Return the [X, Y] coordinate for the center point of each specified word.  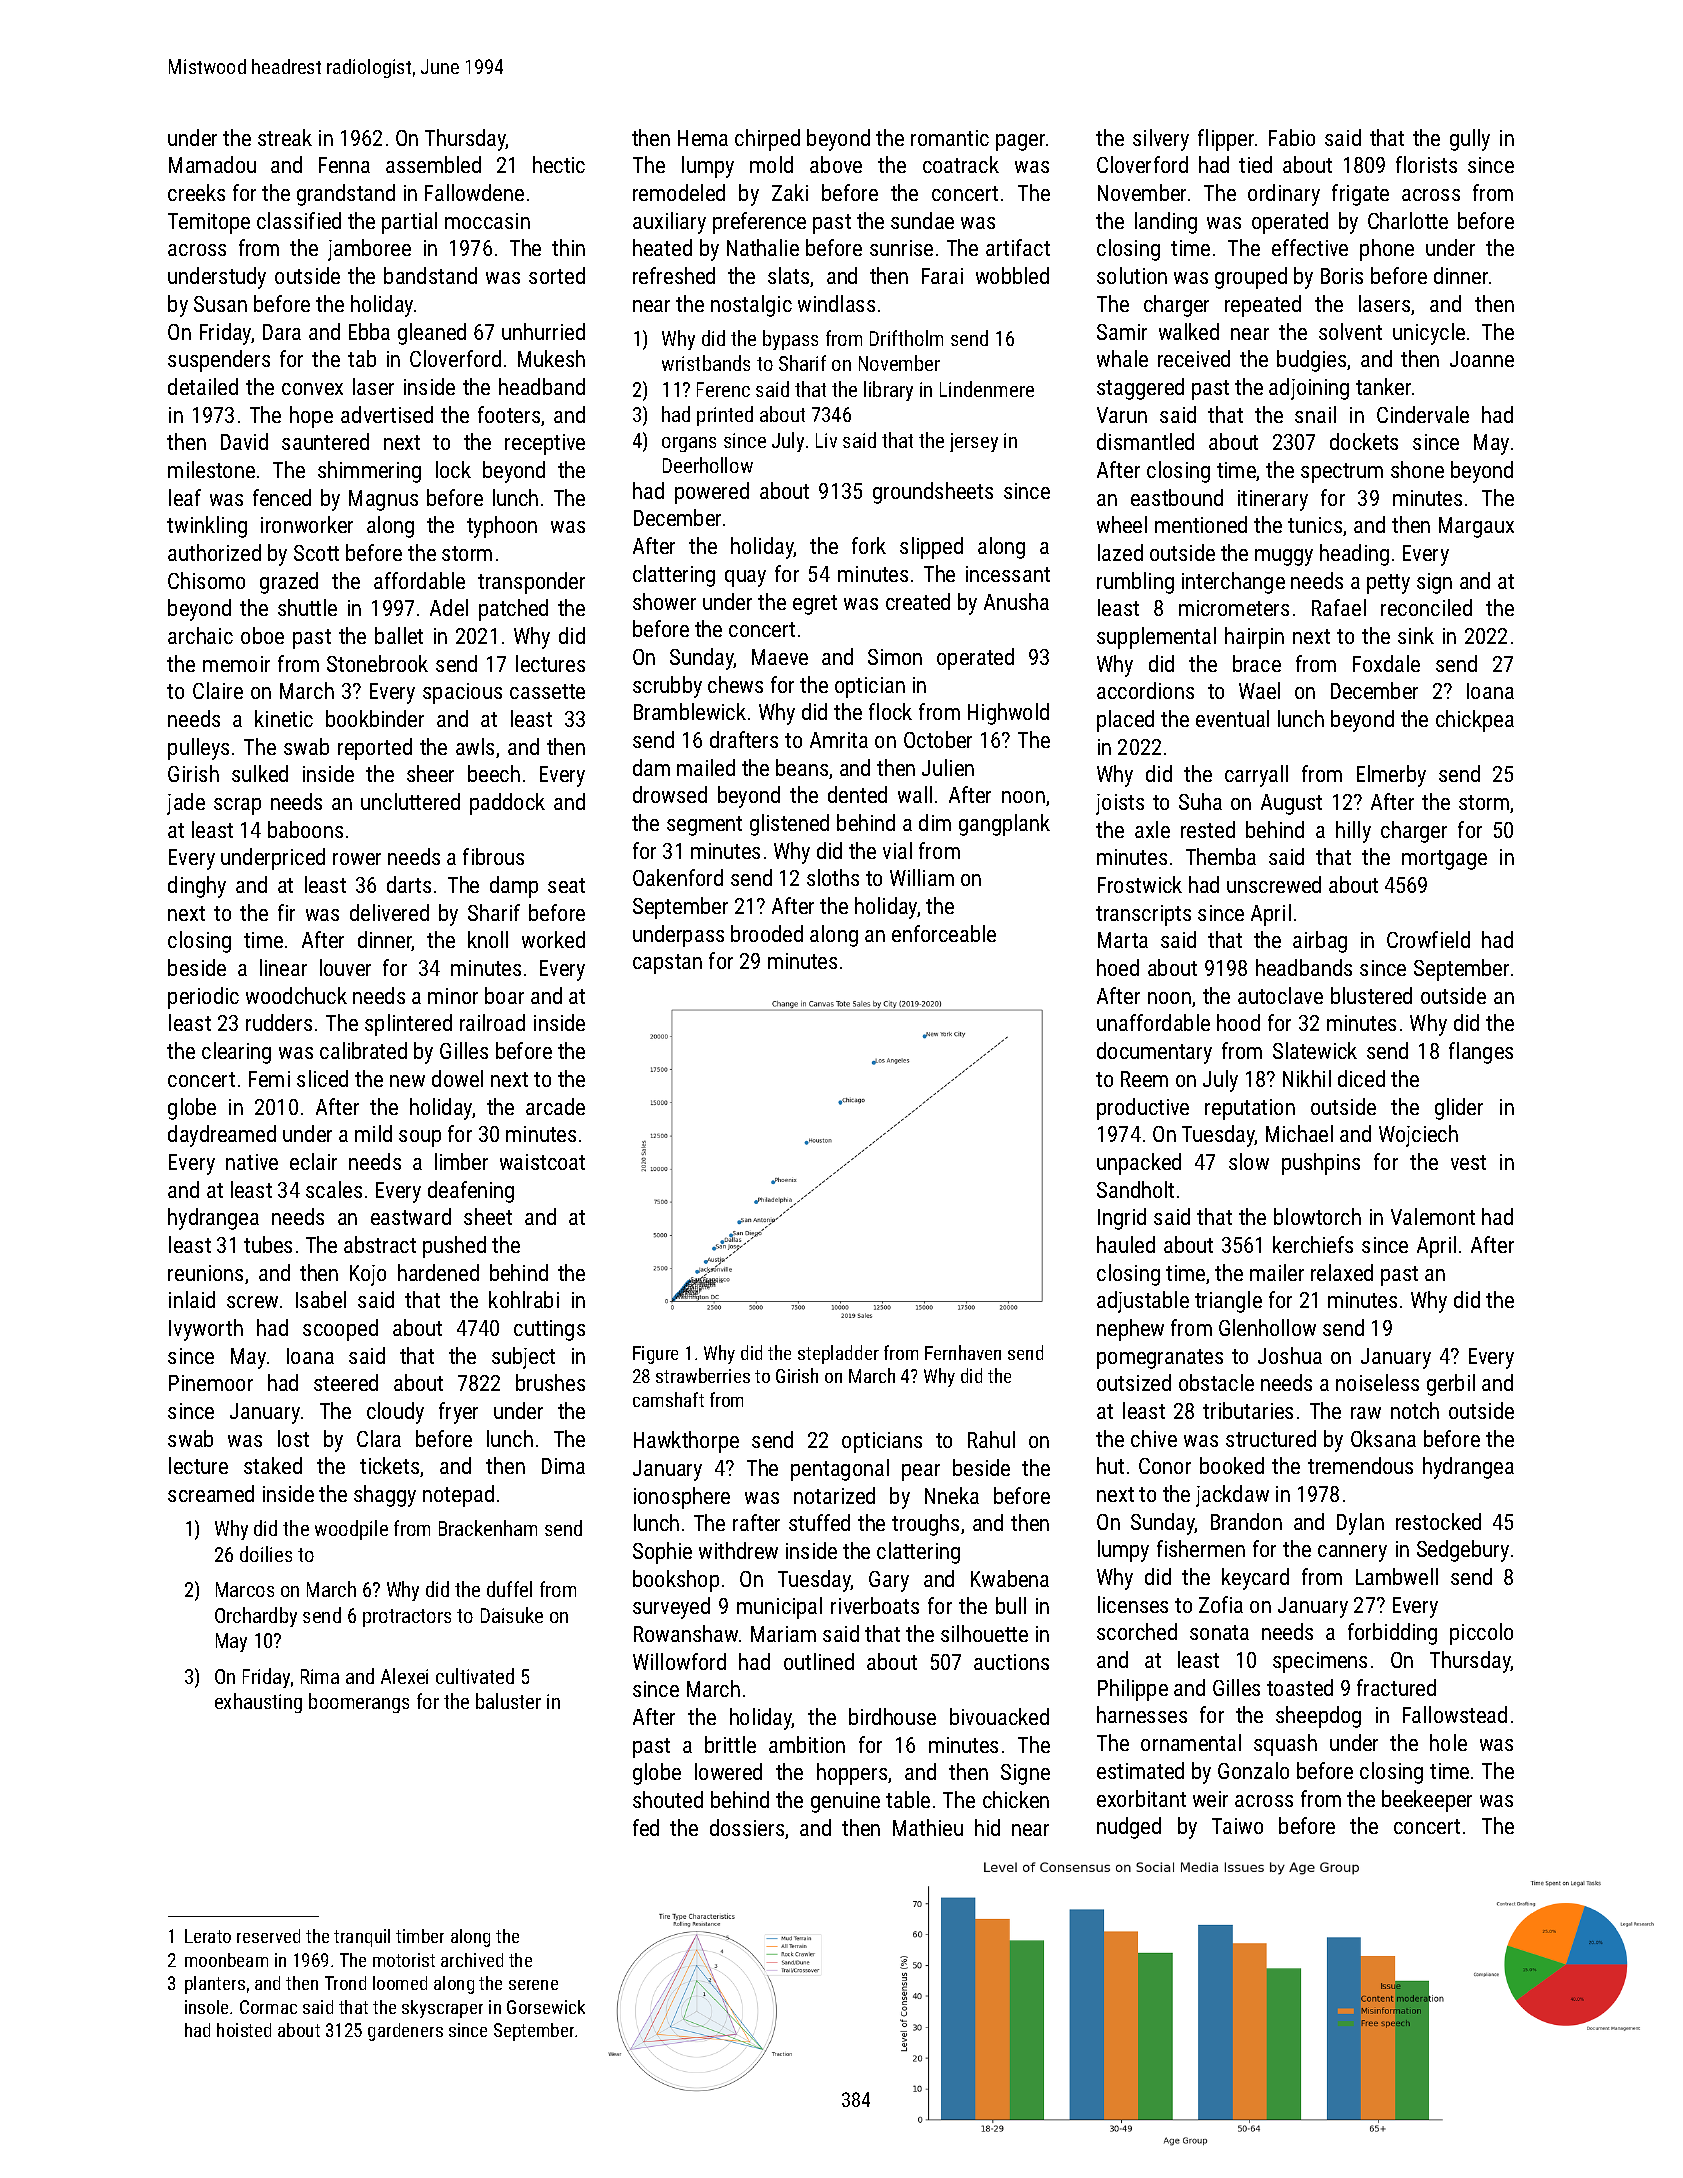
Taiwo [1237, 1826]
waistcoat [542, 1162]
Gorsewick [546, 2007]
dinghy [197, 887]
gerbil [1451, 1385]
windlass [836, 303]
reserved [268, 1936]
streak [285, 137]
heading [1354, 555]
